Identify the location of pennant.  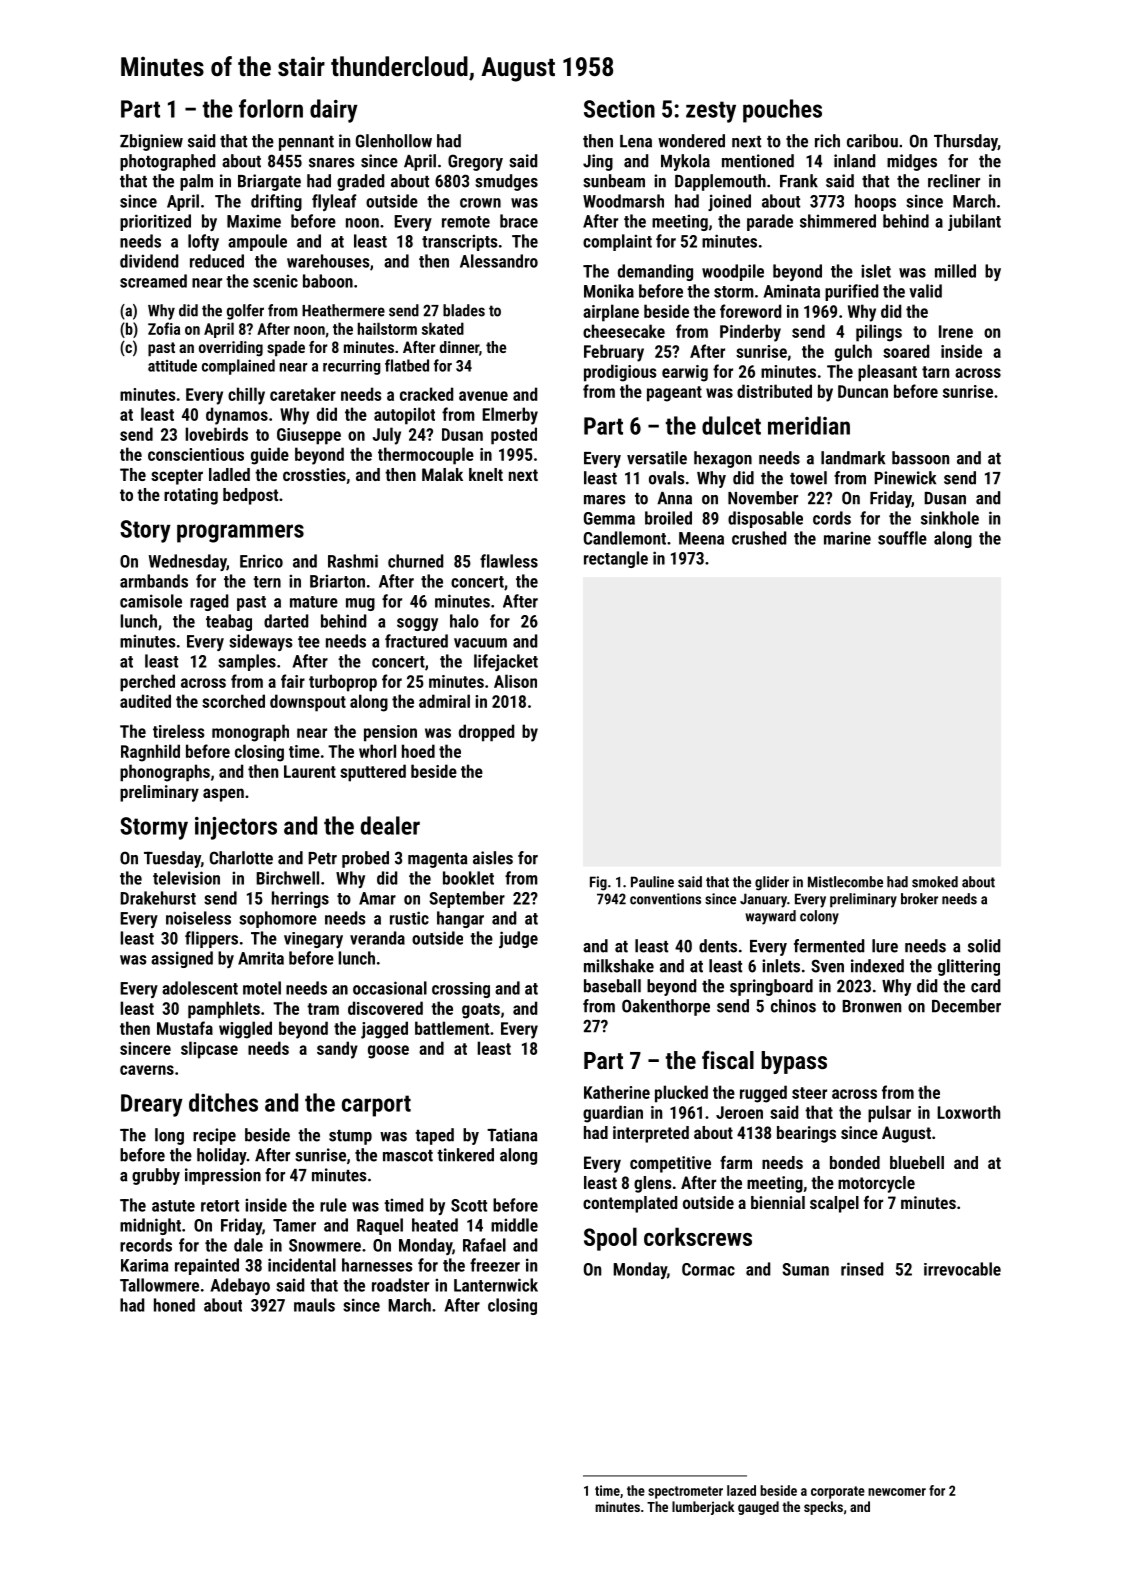
(306, 143).
